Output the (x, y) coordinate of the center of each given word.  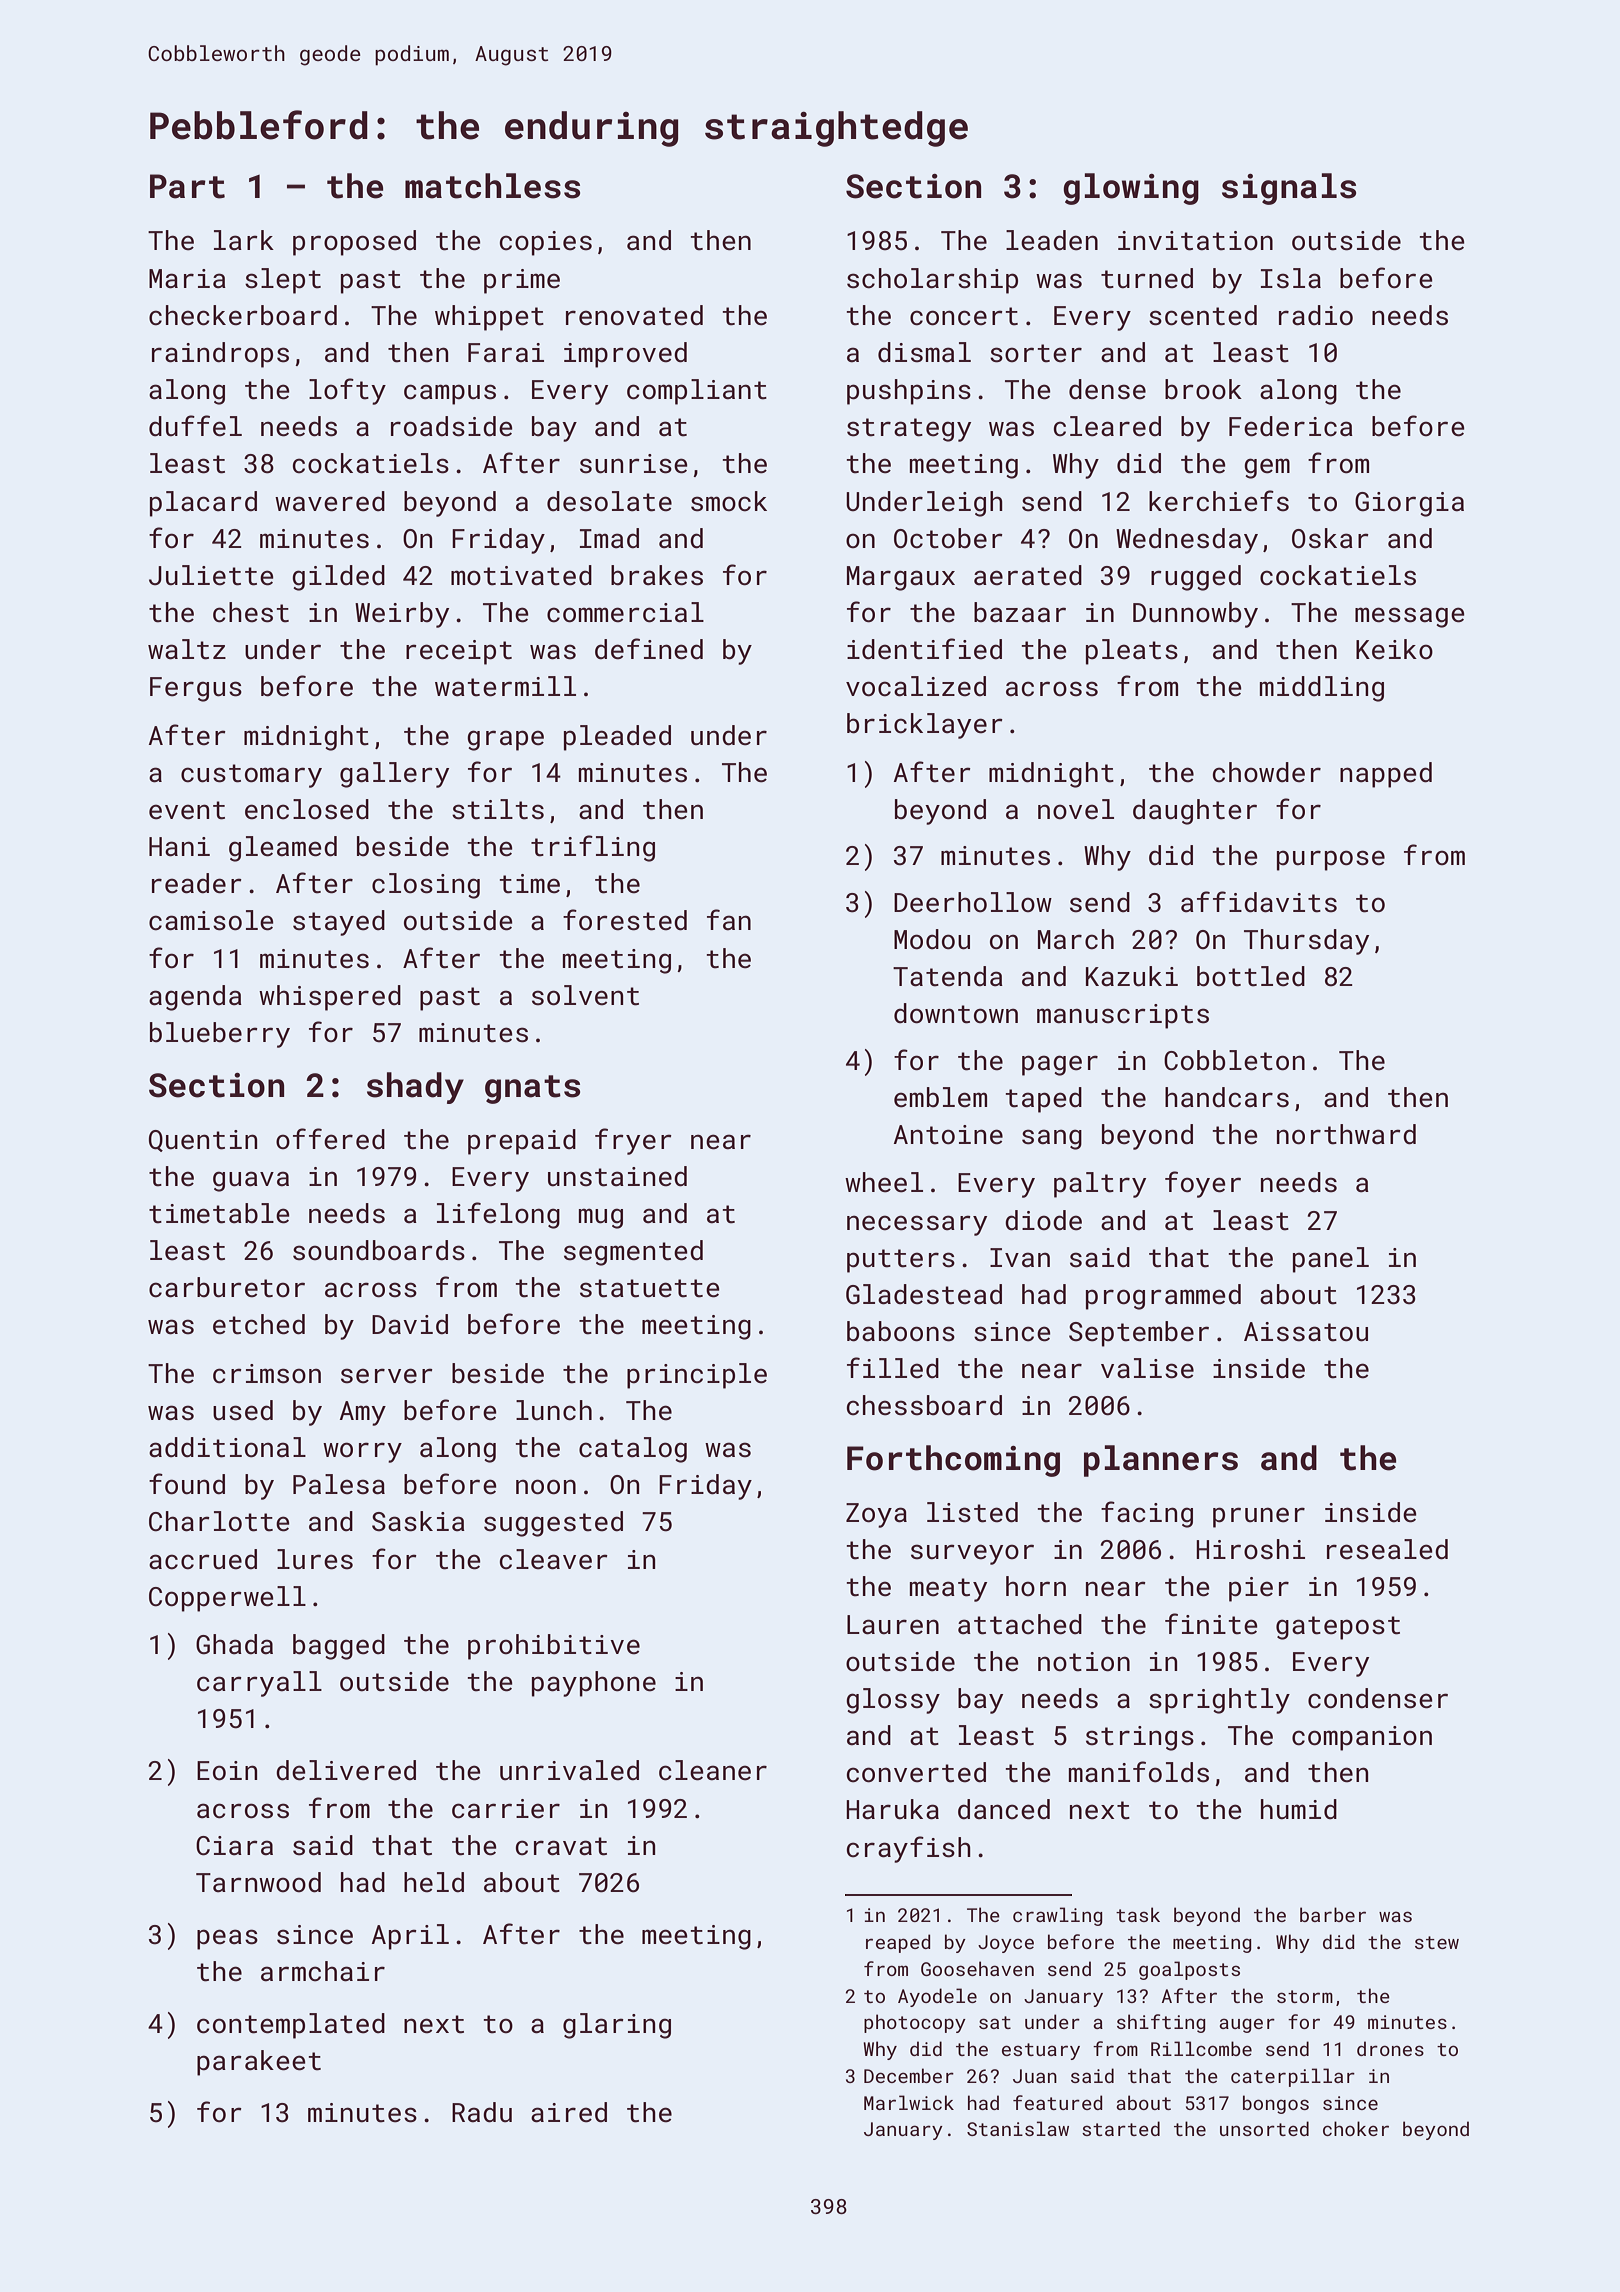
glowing (1131, 189)
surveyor (972, 1554)
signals (1289, 189)
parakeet (259, 2063)
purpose (1331, 860)
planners (1161, 1461)
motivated (521, 575)
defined (649, 649)
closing (426, 886)
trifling (593, 848)
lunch (554, 1410)
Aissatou (1306, 1332)
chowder (1267, 772)
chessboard (924, 1405)
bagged (339, 1647)
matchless (492, 186)
